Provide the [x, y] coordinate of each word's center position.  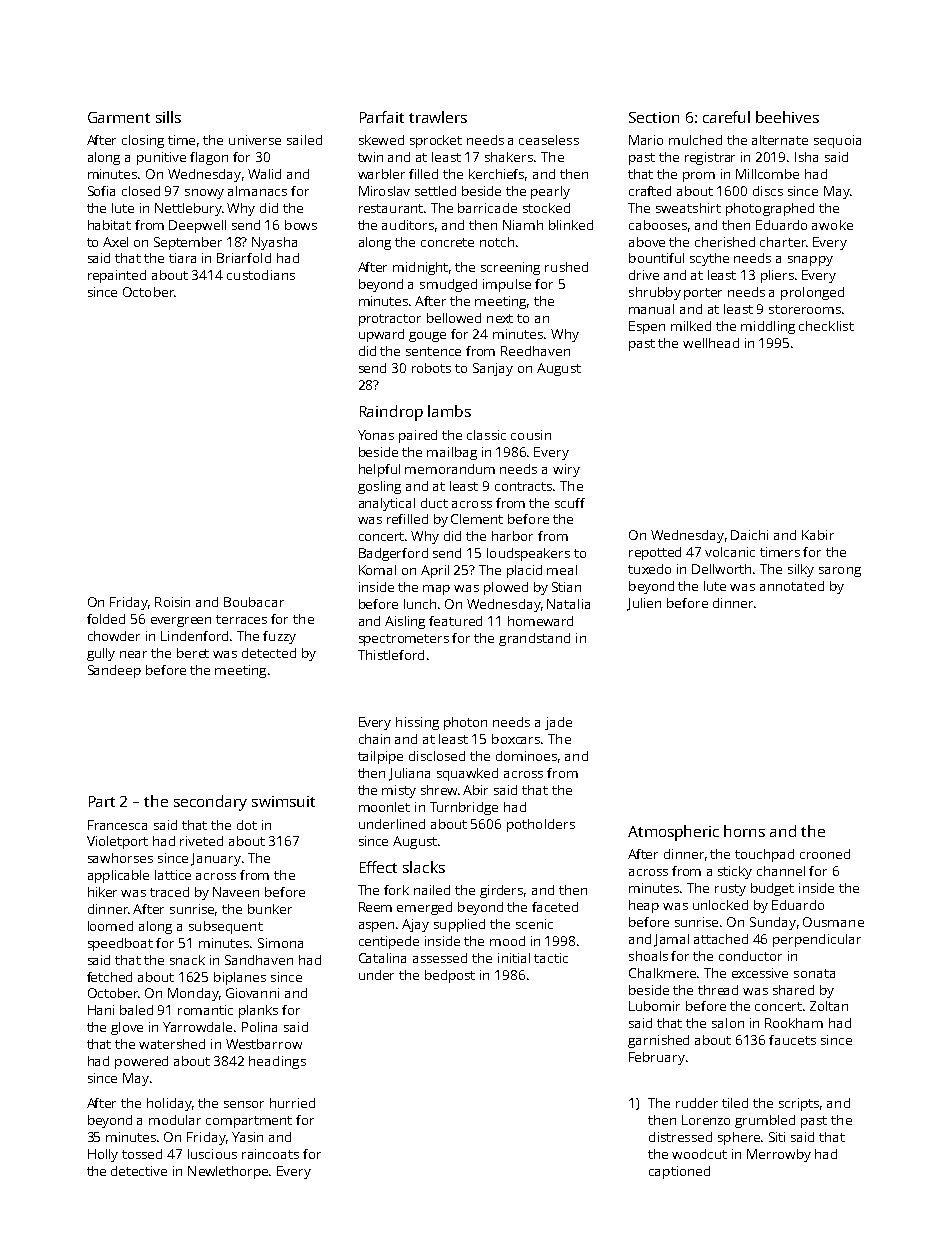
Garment [119, 117]
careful [726, 117]
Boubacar [254, 602]
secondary [210, 803]
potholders [541, 825]
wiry [566, 470]
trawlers [438, 117]
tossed [142, 1154]
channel [781, 871]
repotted [655, 553]
